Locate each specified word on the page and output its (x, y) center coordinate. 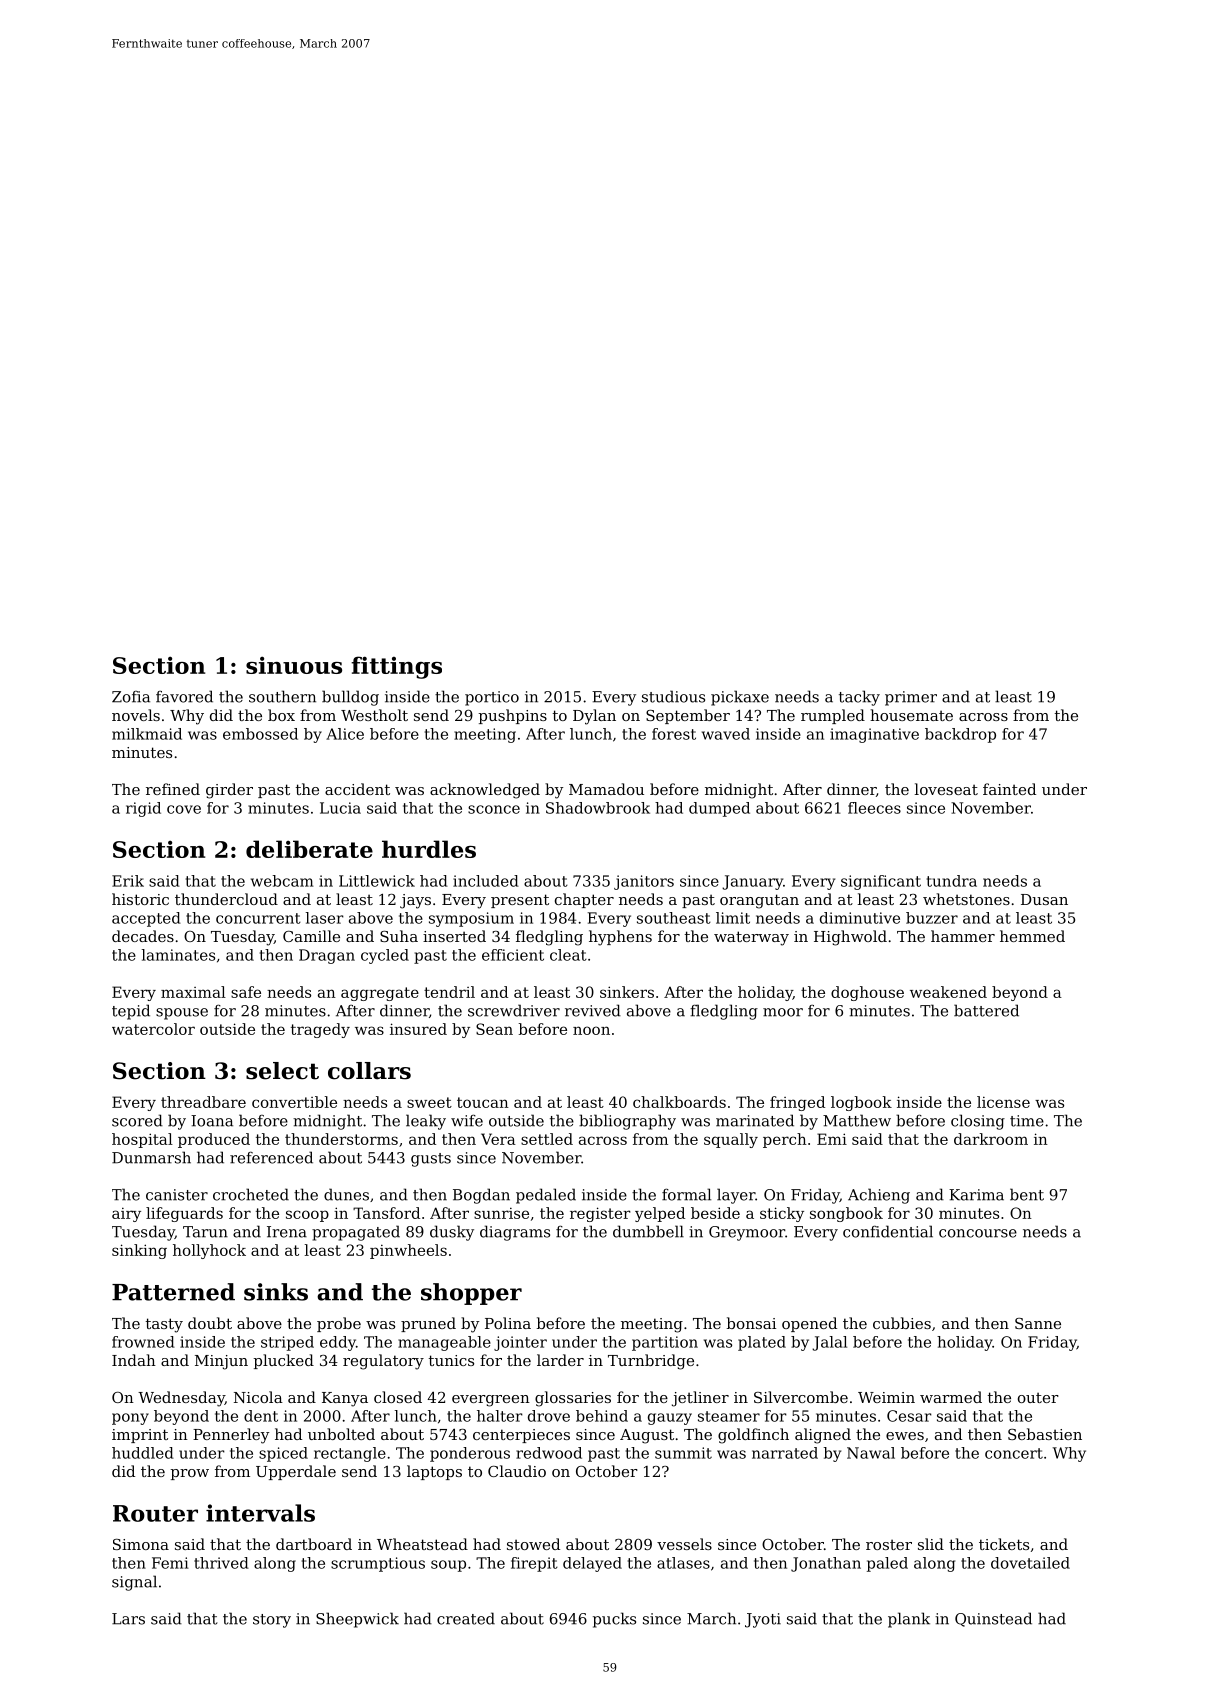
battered (986, 1010)
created (466, 1618)
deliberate (309, 849)
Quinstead (993, 1619)
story (272, 1621)
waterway (751, 938)
